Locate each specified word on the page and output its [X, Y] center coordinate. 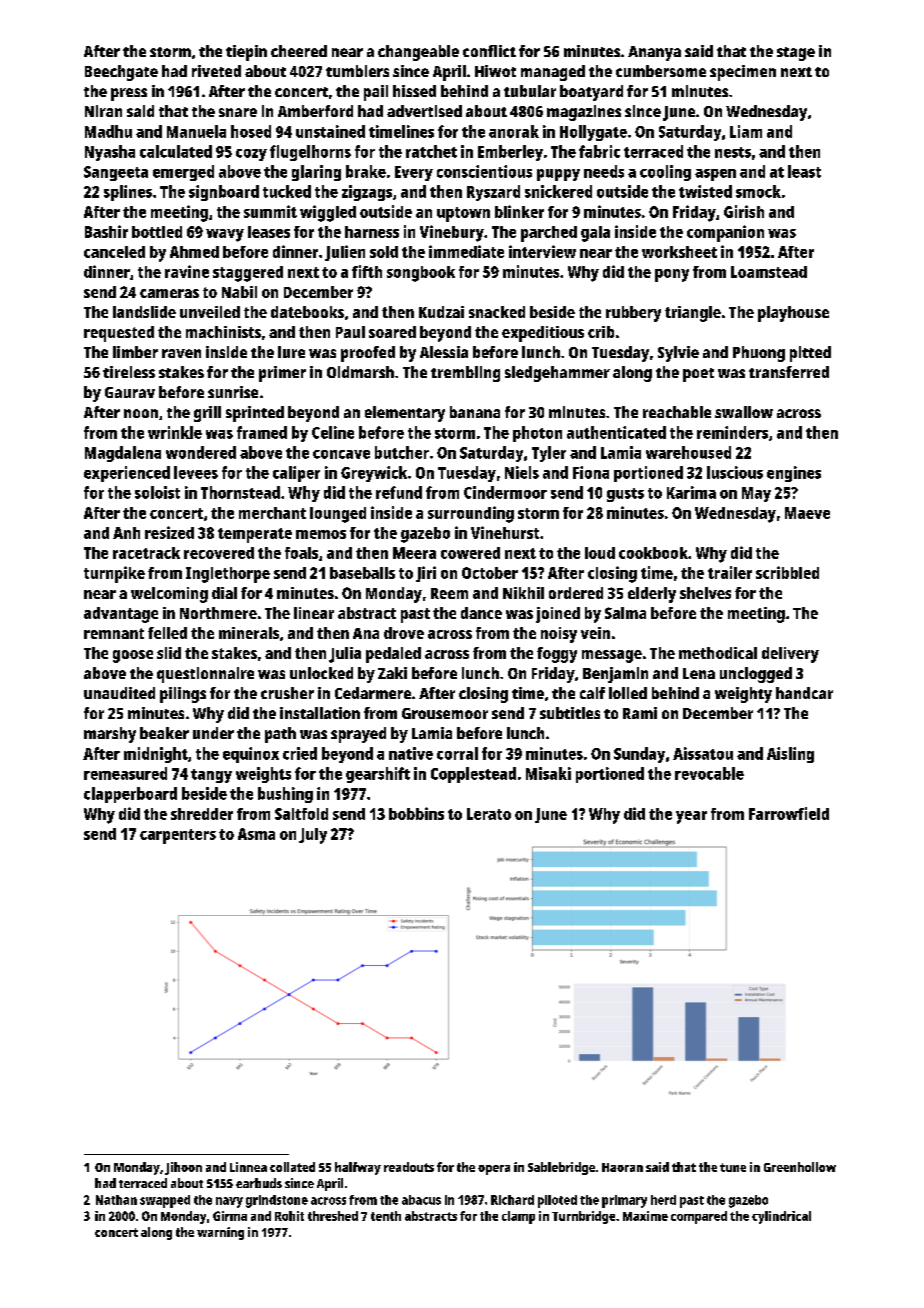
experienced [127, 474]
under [213, 733]
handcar [804, 693]
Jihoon [183, 1168]
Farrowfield [789, 813]
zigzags [367, 193]
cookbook [653, 553]
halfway [358, 1168]
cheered [299, 51]
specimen [743, 73]
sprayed [358, 735]
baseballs [362, 573]
